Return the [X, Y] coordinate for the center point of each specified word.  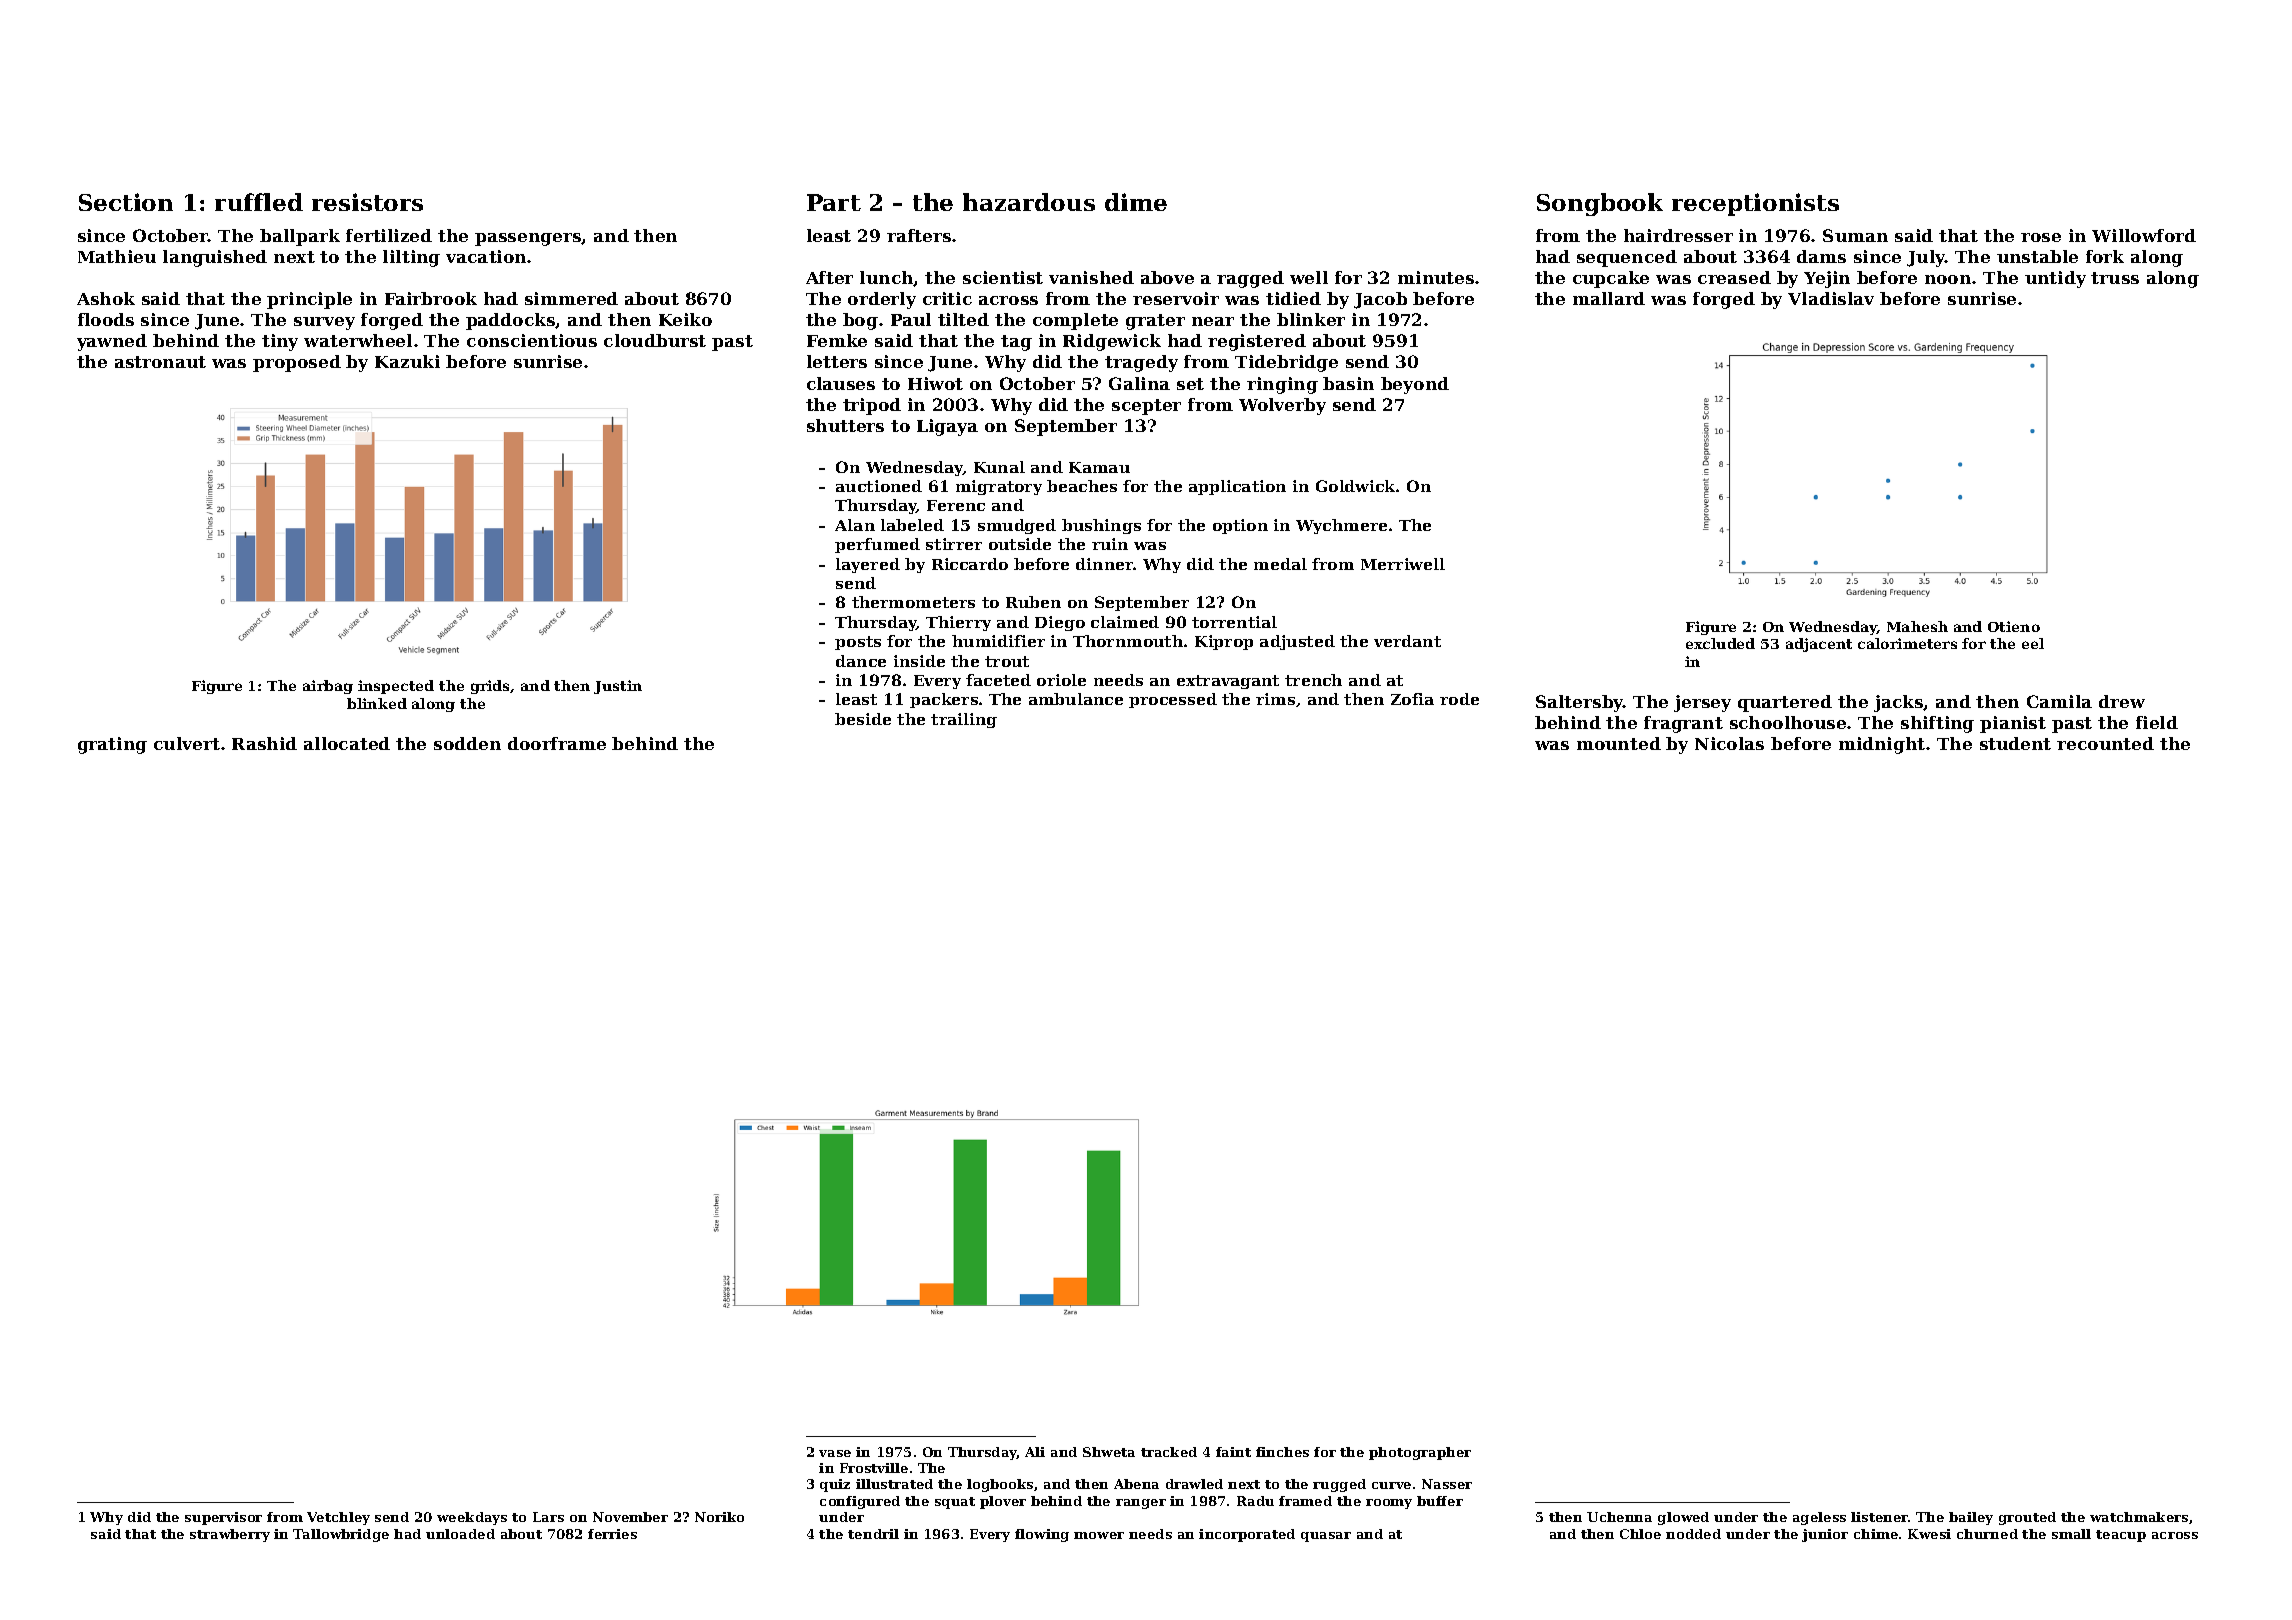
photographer [1420, 1453]
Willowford [2144, 235]
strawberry [230, 1535]
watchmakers [2139, 1517]
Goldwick [1355, 486]
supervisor [223, 1518]
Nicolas [1729, 743]
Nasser [1447, 1484]
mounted [1619, 743]
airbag [328, 687]
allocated [347, 743]
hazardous [1029, 202]
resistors [367, 202]
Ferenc [956, 505]
